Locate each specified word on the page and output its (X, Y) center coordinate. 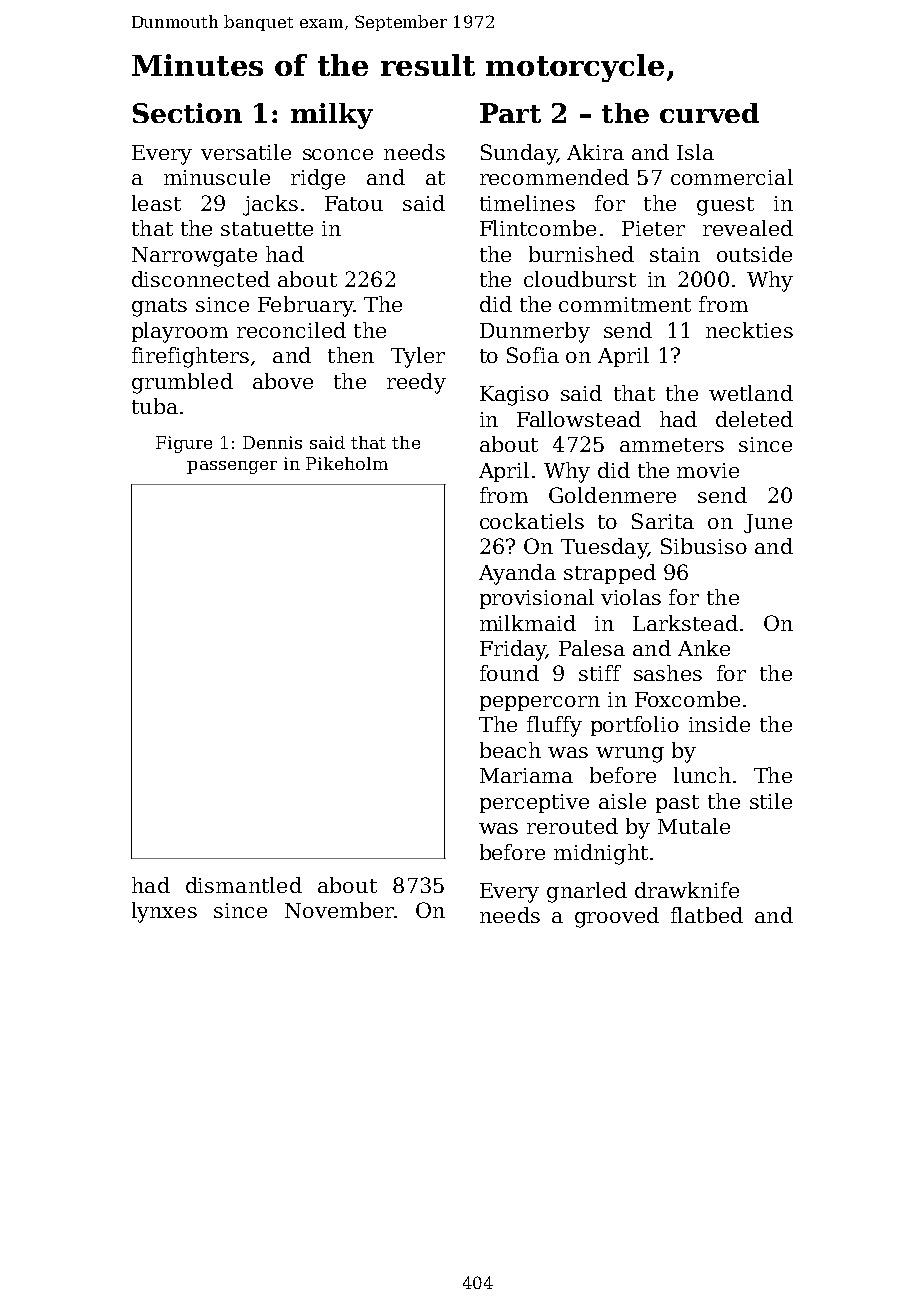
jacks (270, 205)
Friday (513, 650)
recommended (554, 177)
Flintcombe (538, 228)
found (509, 673)
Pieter (653, 228)
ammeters (672, 445)
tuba (155, 406)
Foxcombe (687, 699)
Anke (704, 648)
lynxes (164, 912)
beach (510, 750)
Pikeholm (347, 463)
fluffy (554, 726)
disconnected (201, 279)
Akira (595, 152)
